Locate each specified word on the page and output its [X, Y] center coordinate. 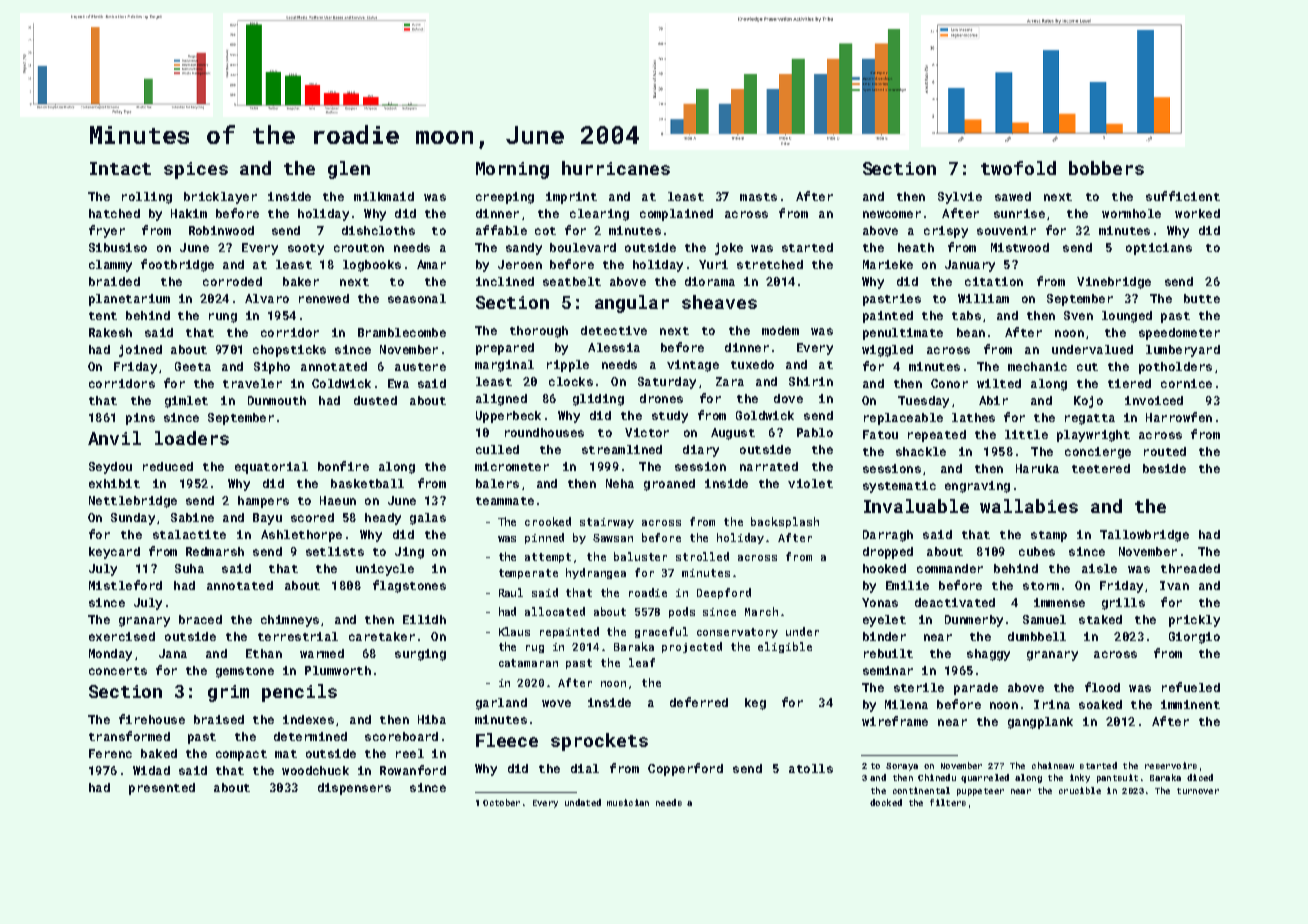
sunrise [1019, 213]
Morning [512, 170]
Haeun [338, 500]
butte [1202, 298]
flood [1102, 687]
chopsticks [289, 351]
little [1026, 434]
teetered [1101, 468]
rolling [147, 198]
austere [420, 367]
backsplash [785, 522]
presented [162, 789]
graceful [661, 632]
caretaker [382, 636]
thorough [539, 332]
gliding [598, 400]
